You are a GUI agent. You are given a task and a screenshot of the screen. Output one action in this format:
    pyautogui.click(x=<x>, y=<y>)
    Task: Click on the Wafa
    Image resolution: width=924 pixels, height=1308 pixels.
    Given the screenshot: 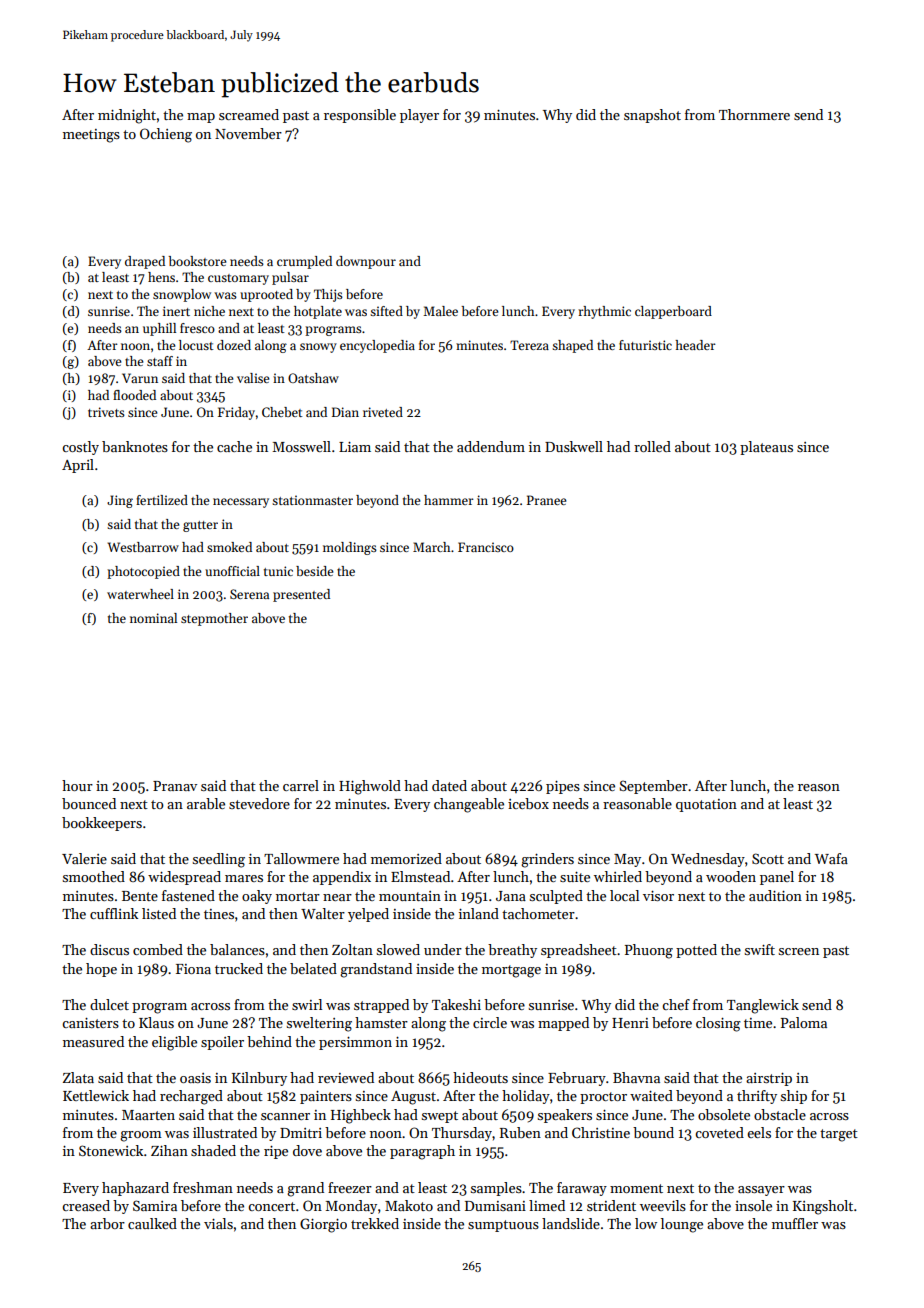 What is the action you would take?
    pyautogui.click(x=831, y=858)
